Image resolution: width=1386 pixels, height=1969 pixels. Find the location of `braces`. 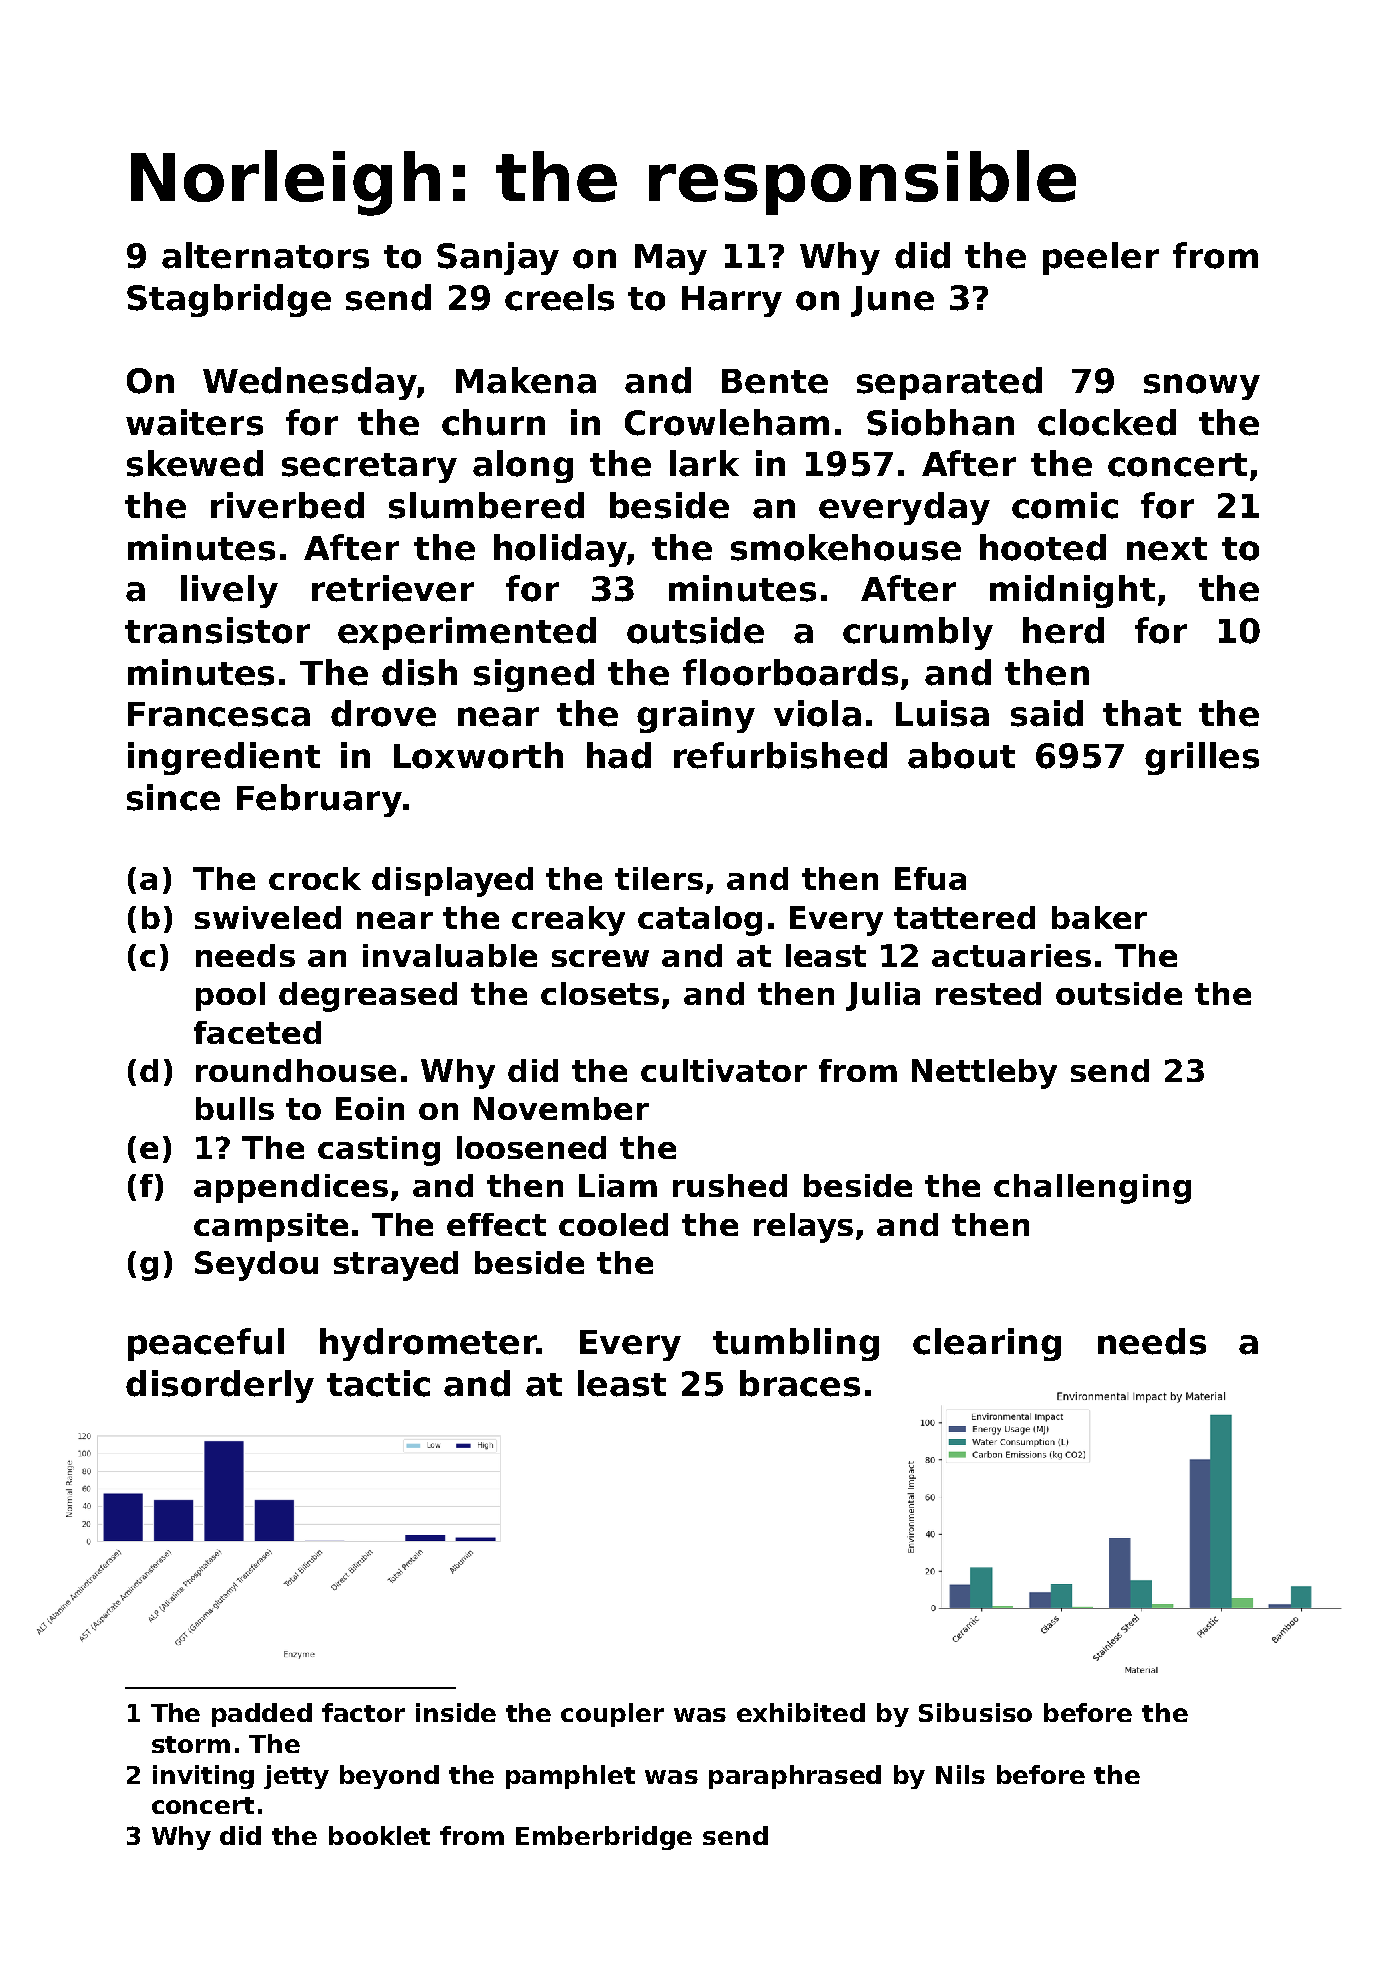

braces is located at coordinates (800, 1383).
